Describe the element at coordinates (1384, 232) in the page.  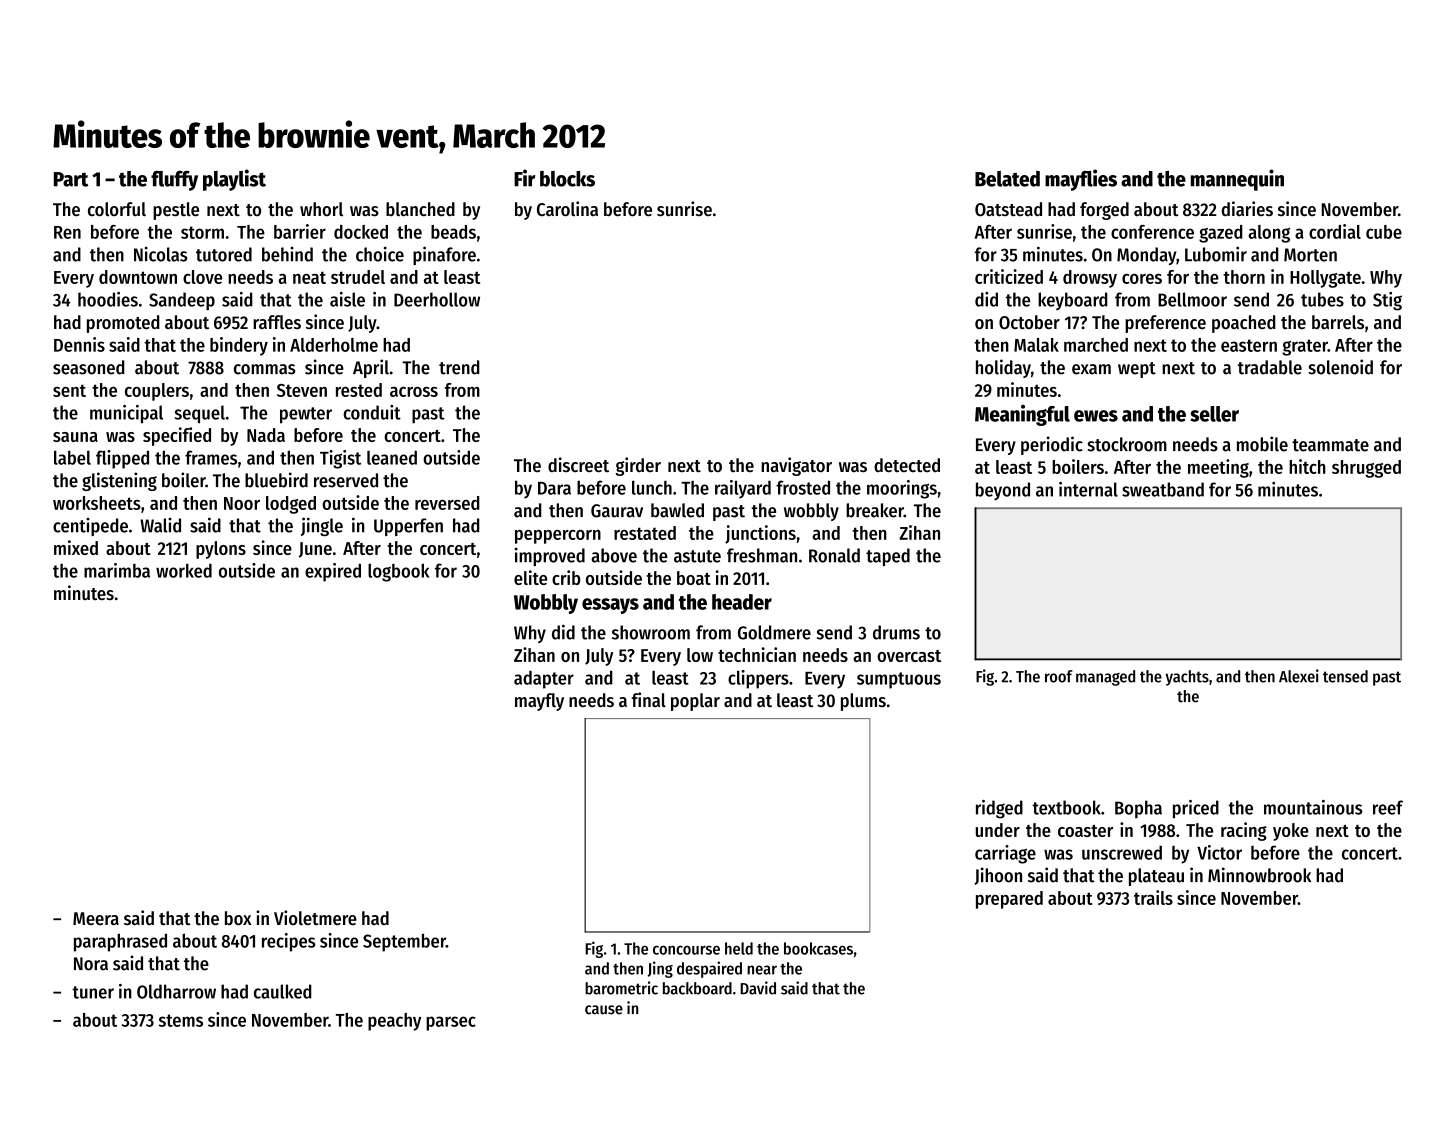
I see `cube` at that location.
